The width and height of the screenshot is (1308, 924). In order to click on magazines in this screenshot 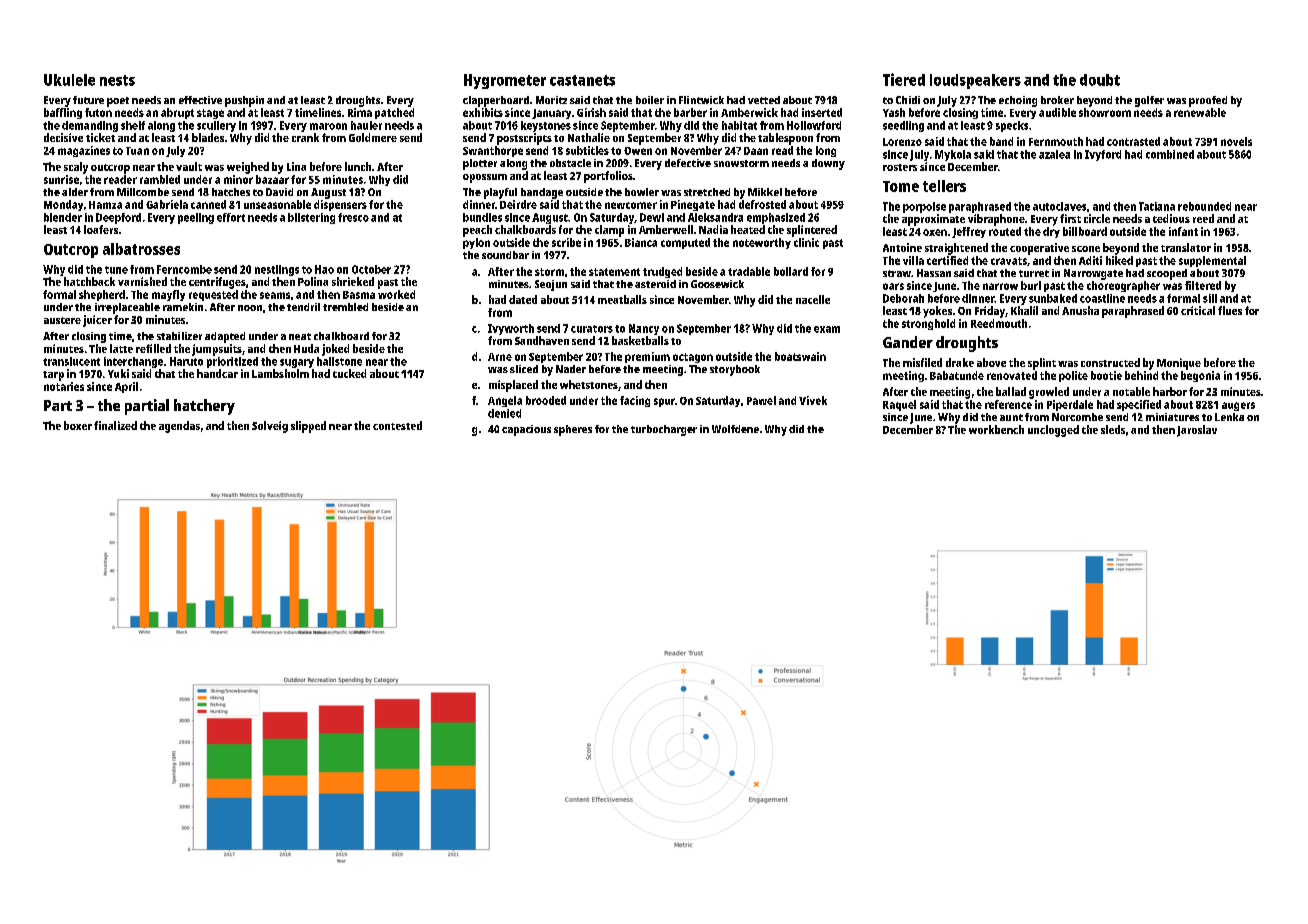, I will do `click(84, 151)`.
